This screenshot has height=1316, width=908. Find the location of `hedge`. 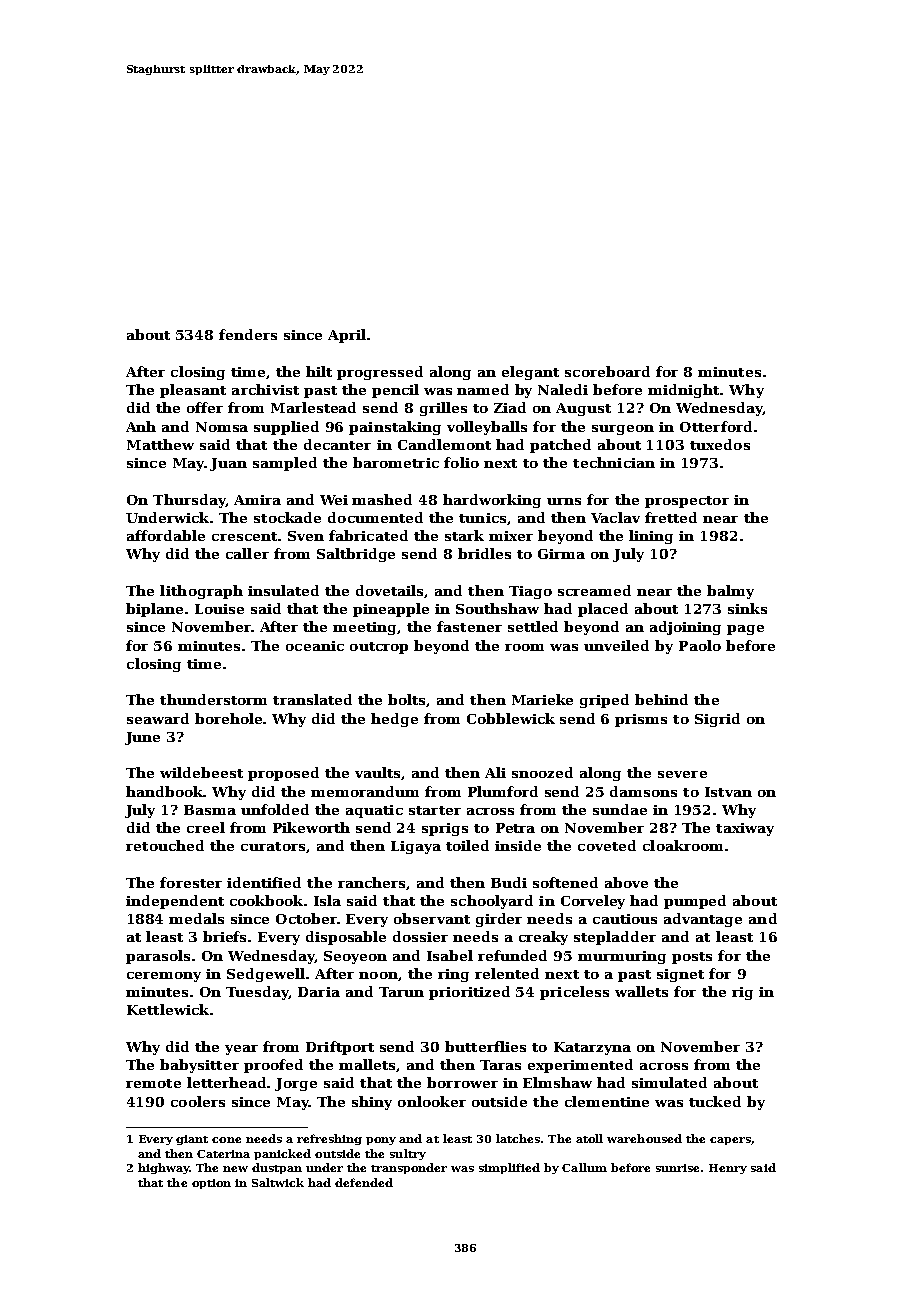

hedge is located at coordinates (394, 720).
